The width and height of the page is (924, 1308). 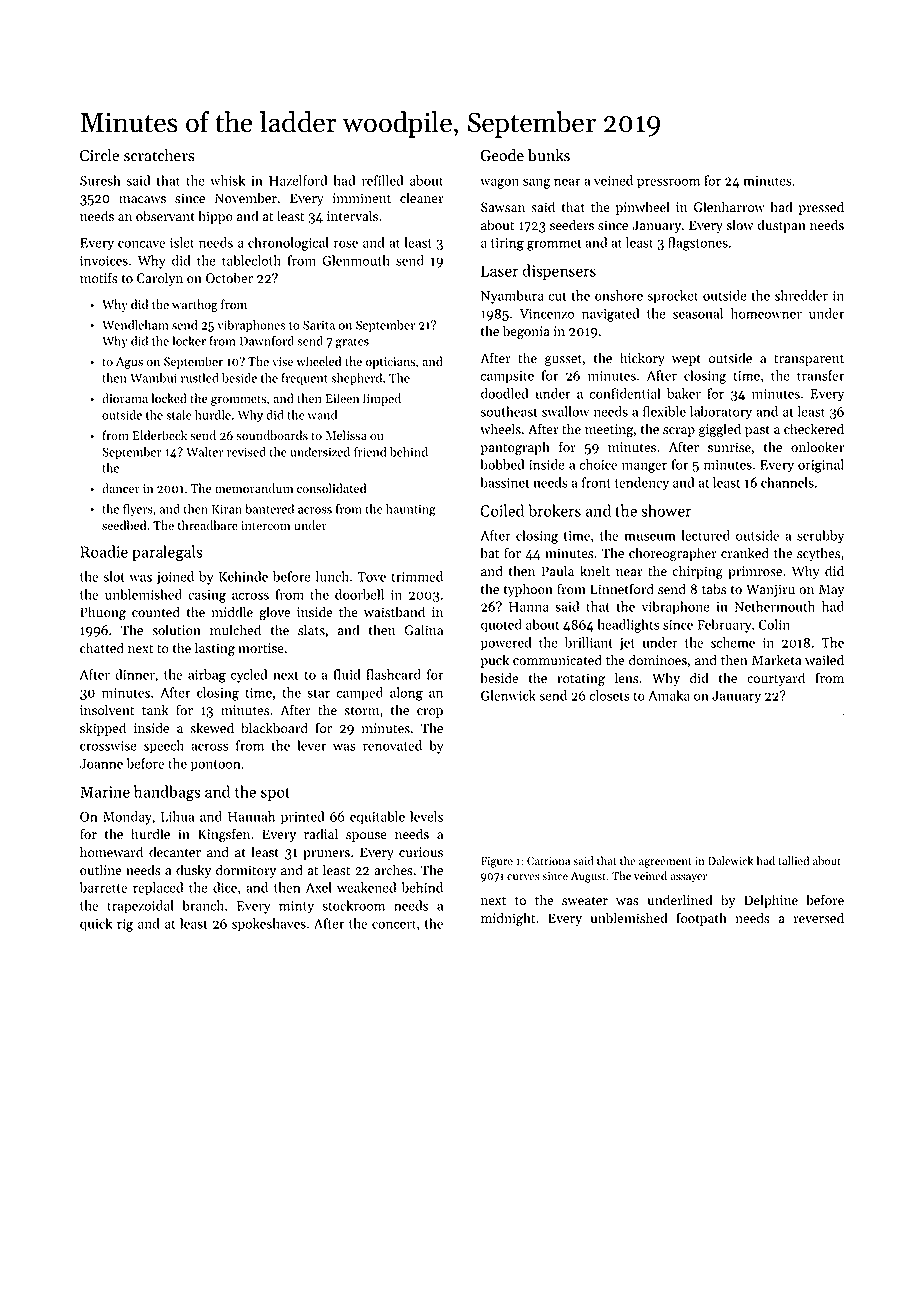 What do you see at coordinates (776, 679) in the page?
I see `courtyard` at bounding box center [776, 679].
